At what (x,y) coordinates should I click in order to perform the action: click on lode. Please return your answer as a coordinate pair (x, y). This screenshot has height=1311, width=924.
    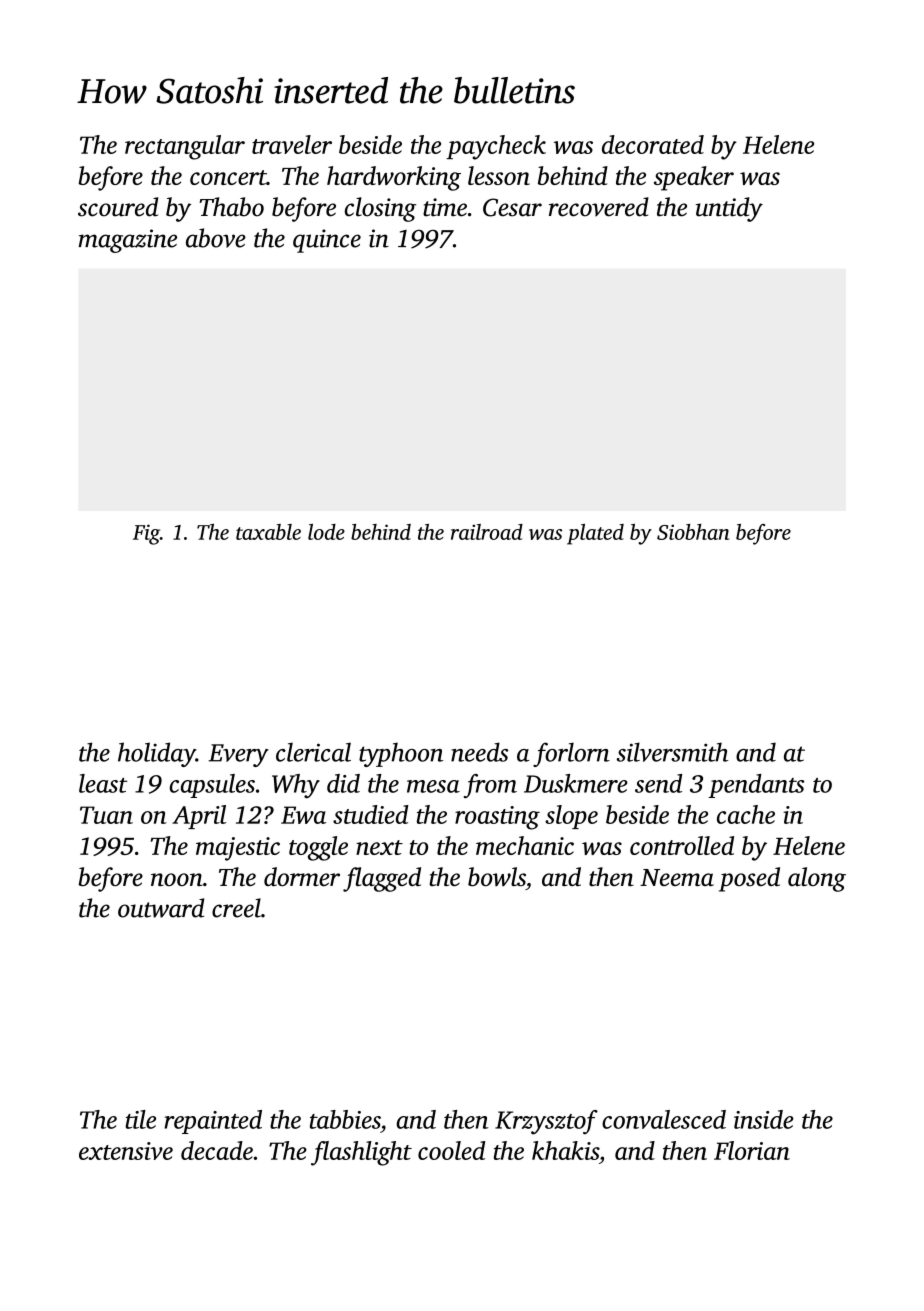
    Looking at the image, I should click on (326, 532).
